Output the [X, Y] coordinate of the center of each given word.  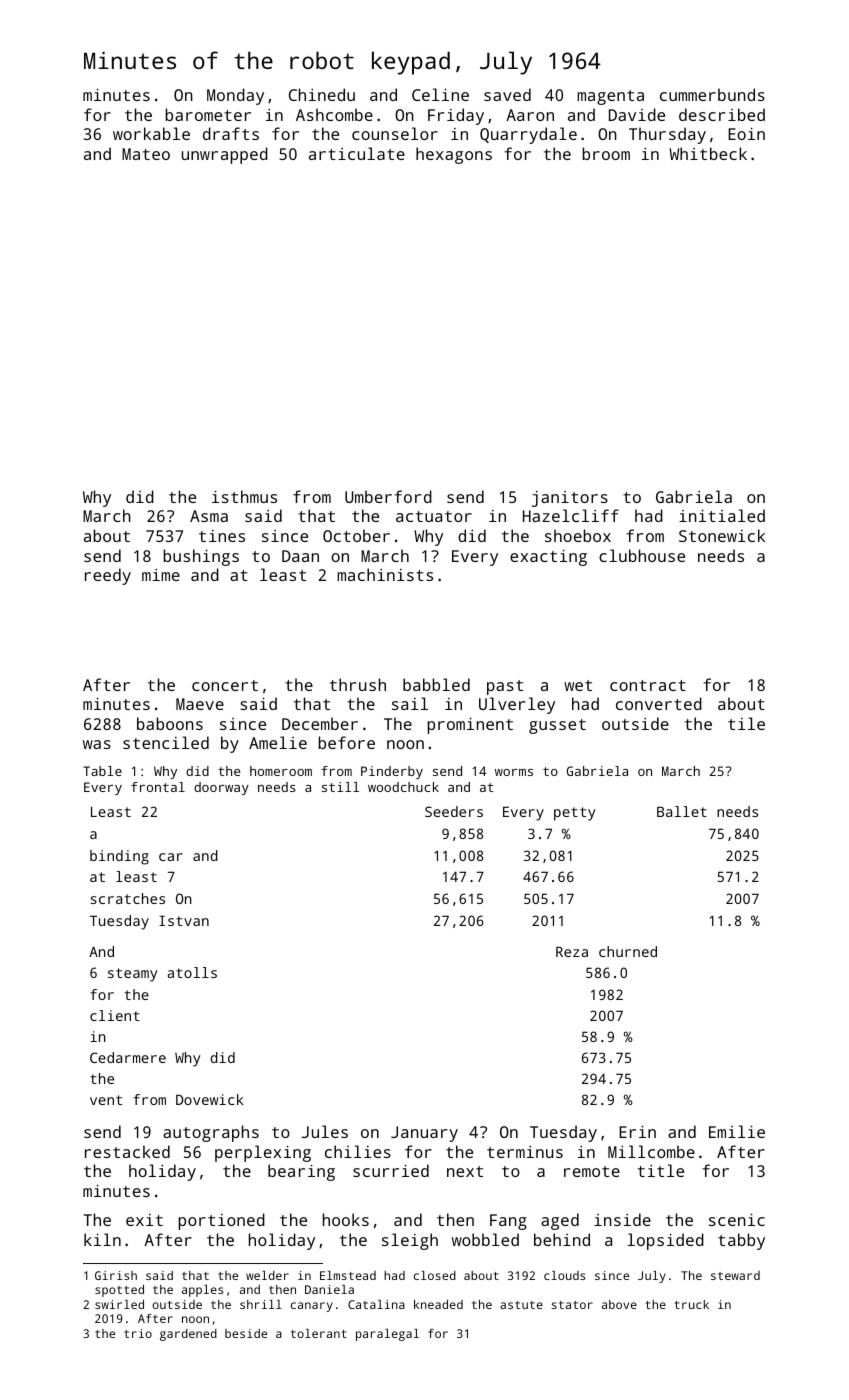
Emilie [737, 1131]
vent [106, 1100]
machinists [385, 574]
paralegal [387, 1335]
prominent [470, 725]
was [97, 744]
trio [138, 1333]
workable [151, 133]
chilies [358, 1151]
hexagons [454, 155]
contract [648, 685]
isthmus [244, 496]
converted [659, 703]
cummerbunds [712, 94]
